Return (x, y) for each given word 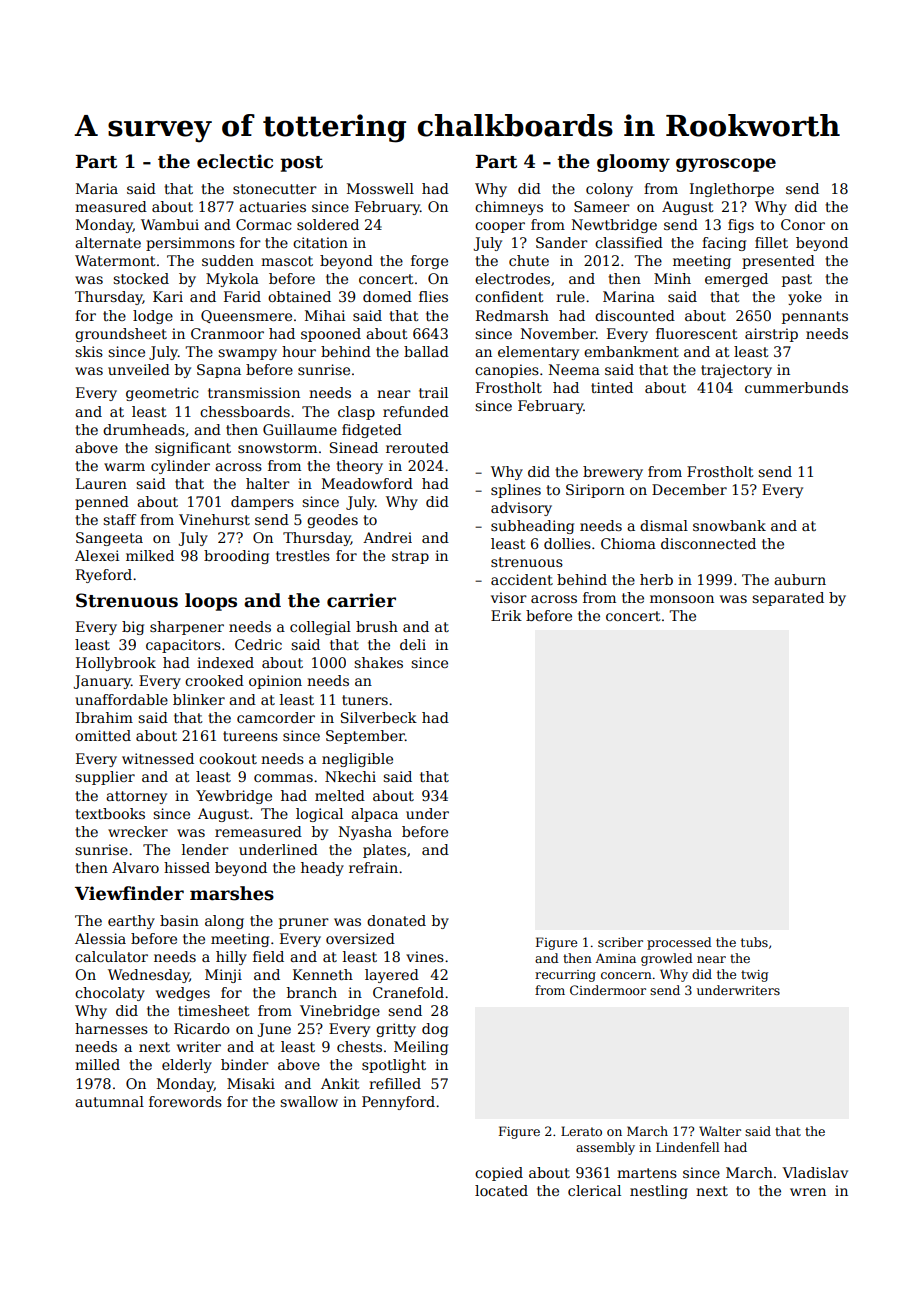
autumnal (109, 1101)
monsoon (682, 599)
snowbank (729, 525)
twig (754, 976)
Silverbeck (379, 717)
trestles (303, 555)
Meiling (421, 1048)
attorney (136, 797)
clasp (356, 413)
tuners (365, 700)
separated (788, 599)
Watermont (115, 260)
